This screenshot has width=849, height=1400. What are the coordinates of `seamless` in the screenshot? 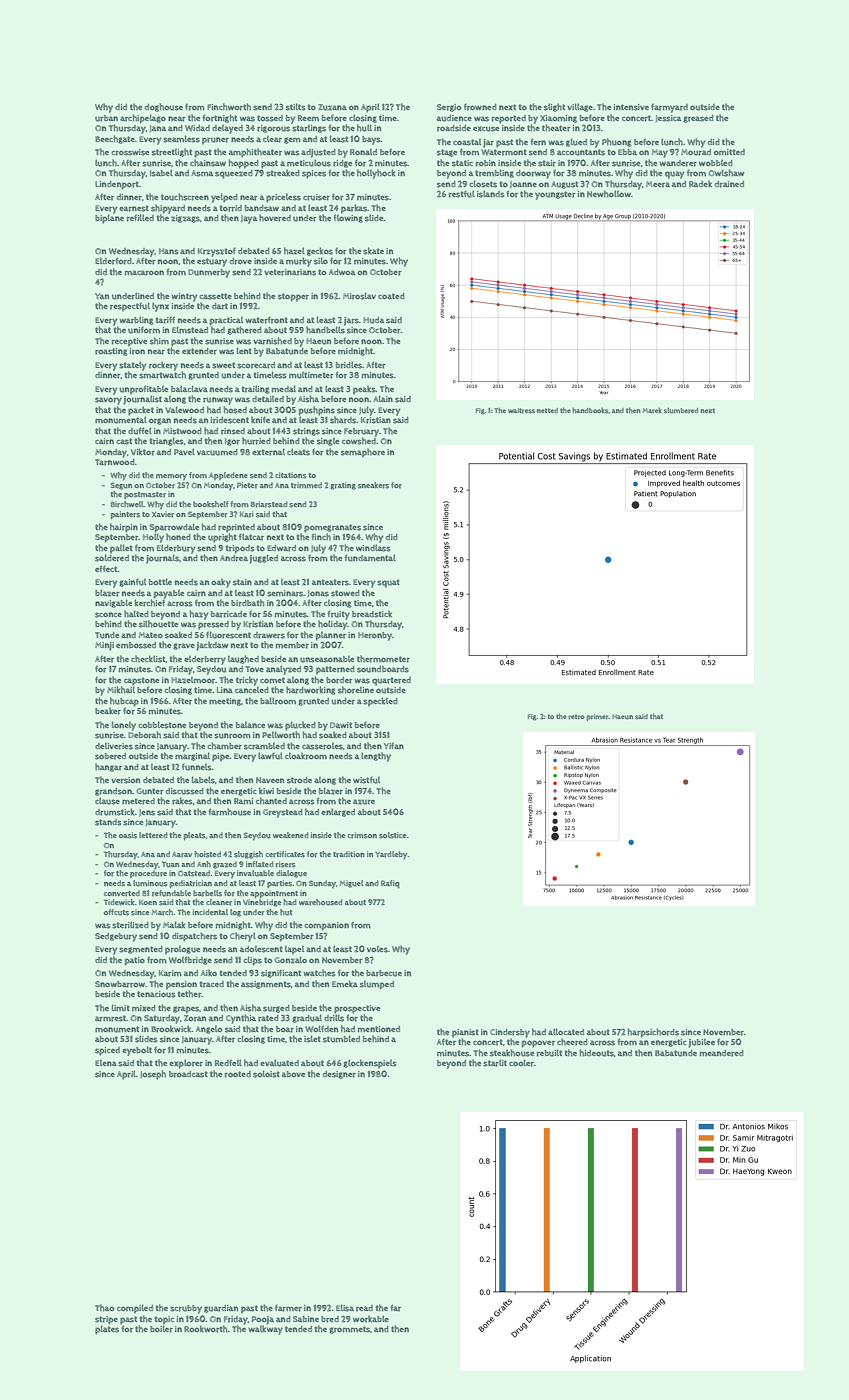 It's located at (181, 139).
